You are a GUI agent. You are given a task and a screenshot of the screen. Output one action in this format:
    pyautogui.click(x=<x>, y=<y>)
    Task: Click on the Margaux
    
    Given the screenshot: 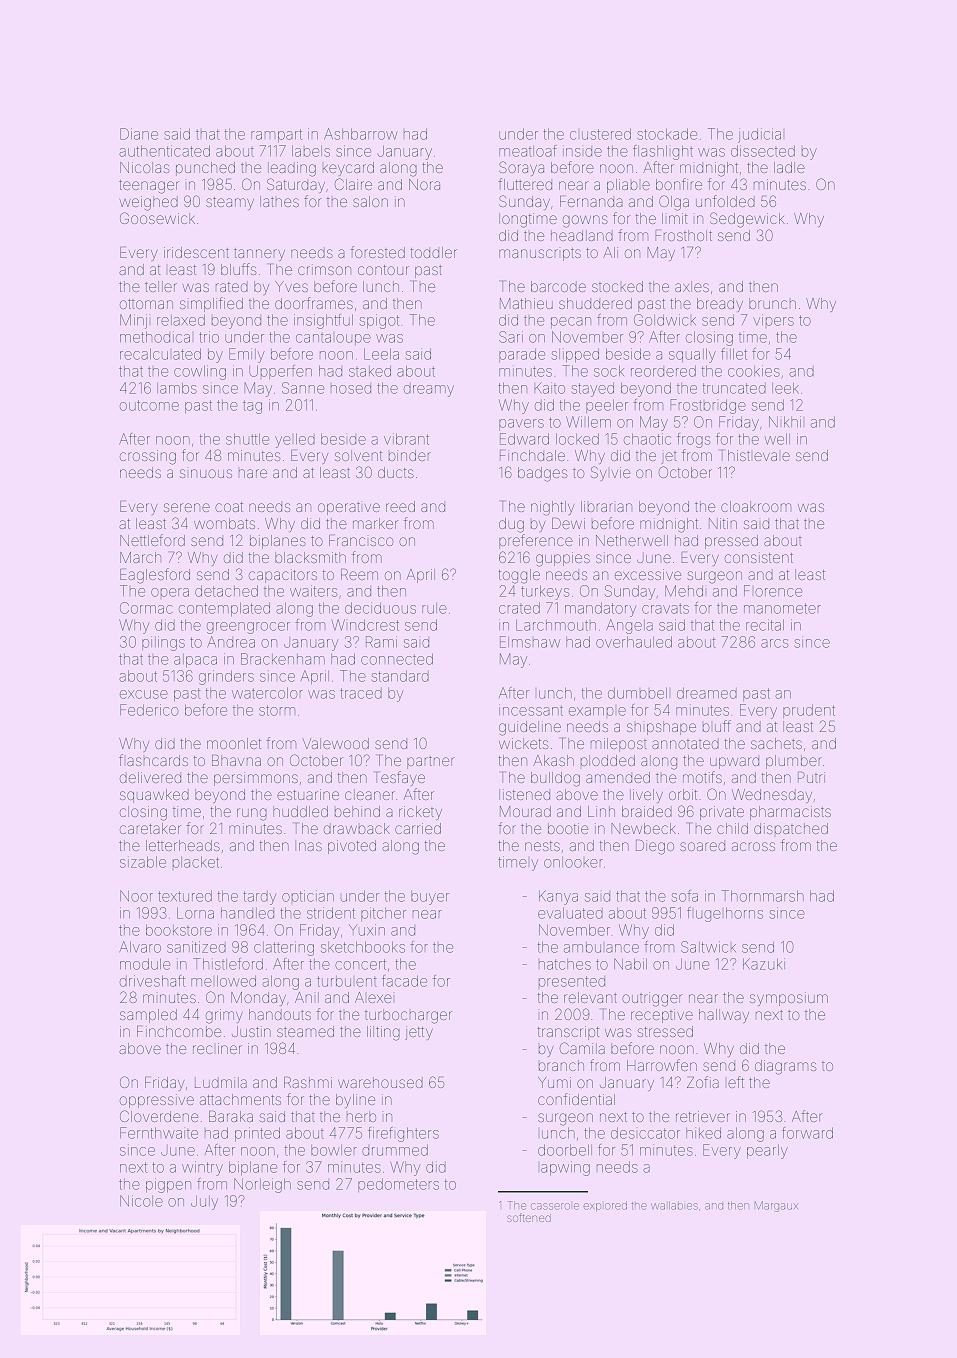 What is the action you would take?
    pyautogui.click(x=776, y=1206)
